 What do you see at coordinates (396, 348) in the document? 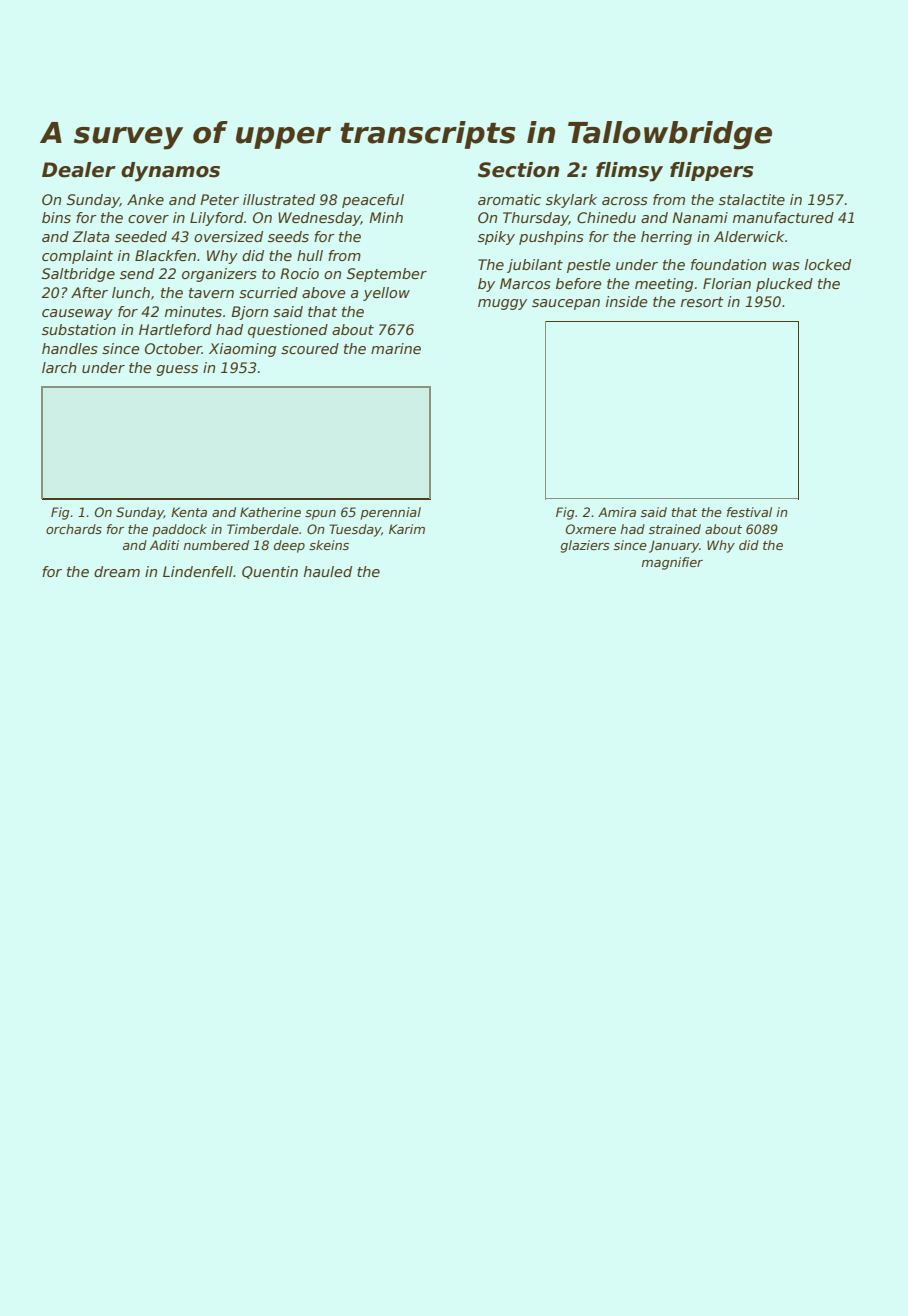
I see `marine` at bounding box center [396, 348].
